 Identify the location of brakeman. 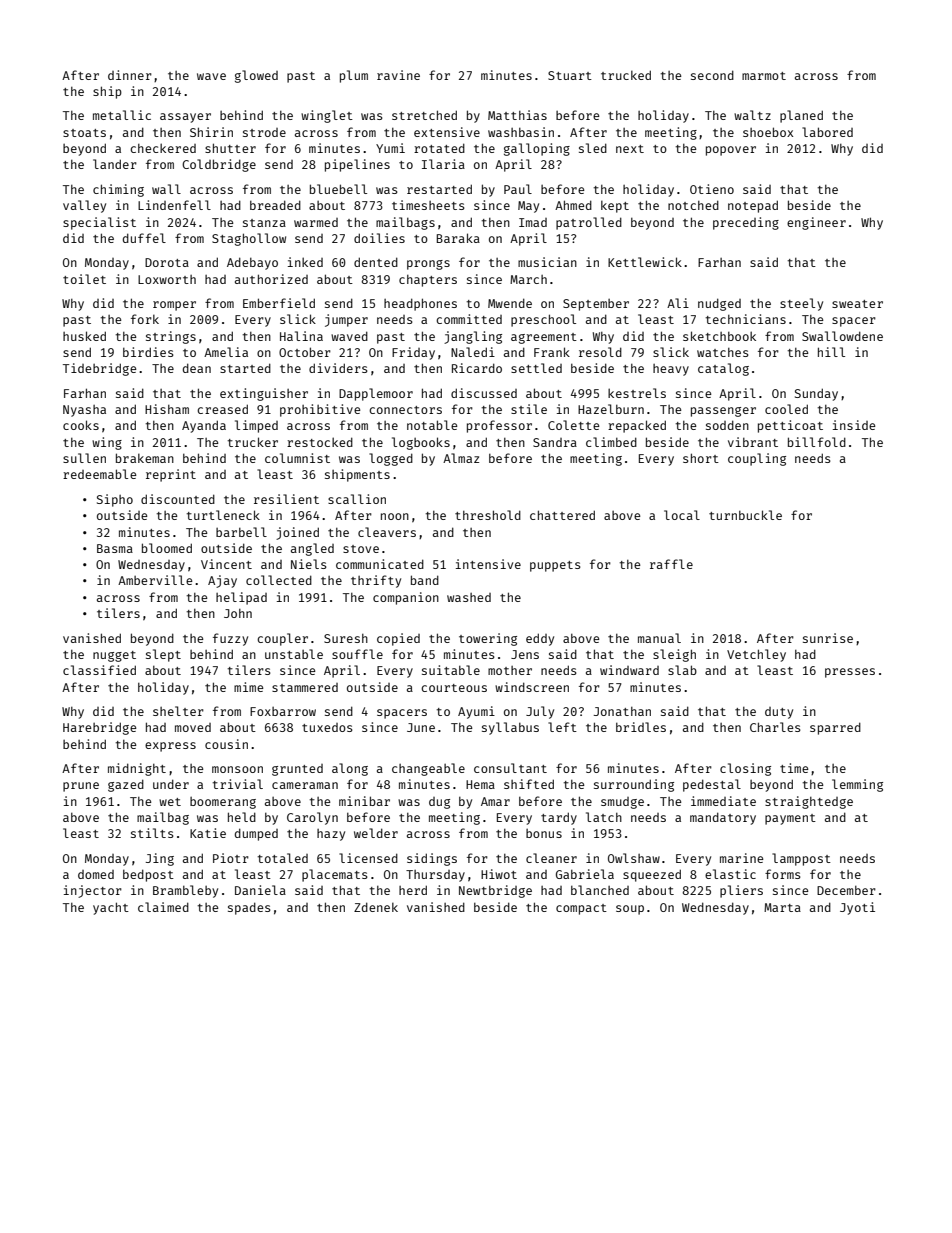
(145, 458).
